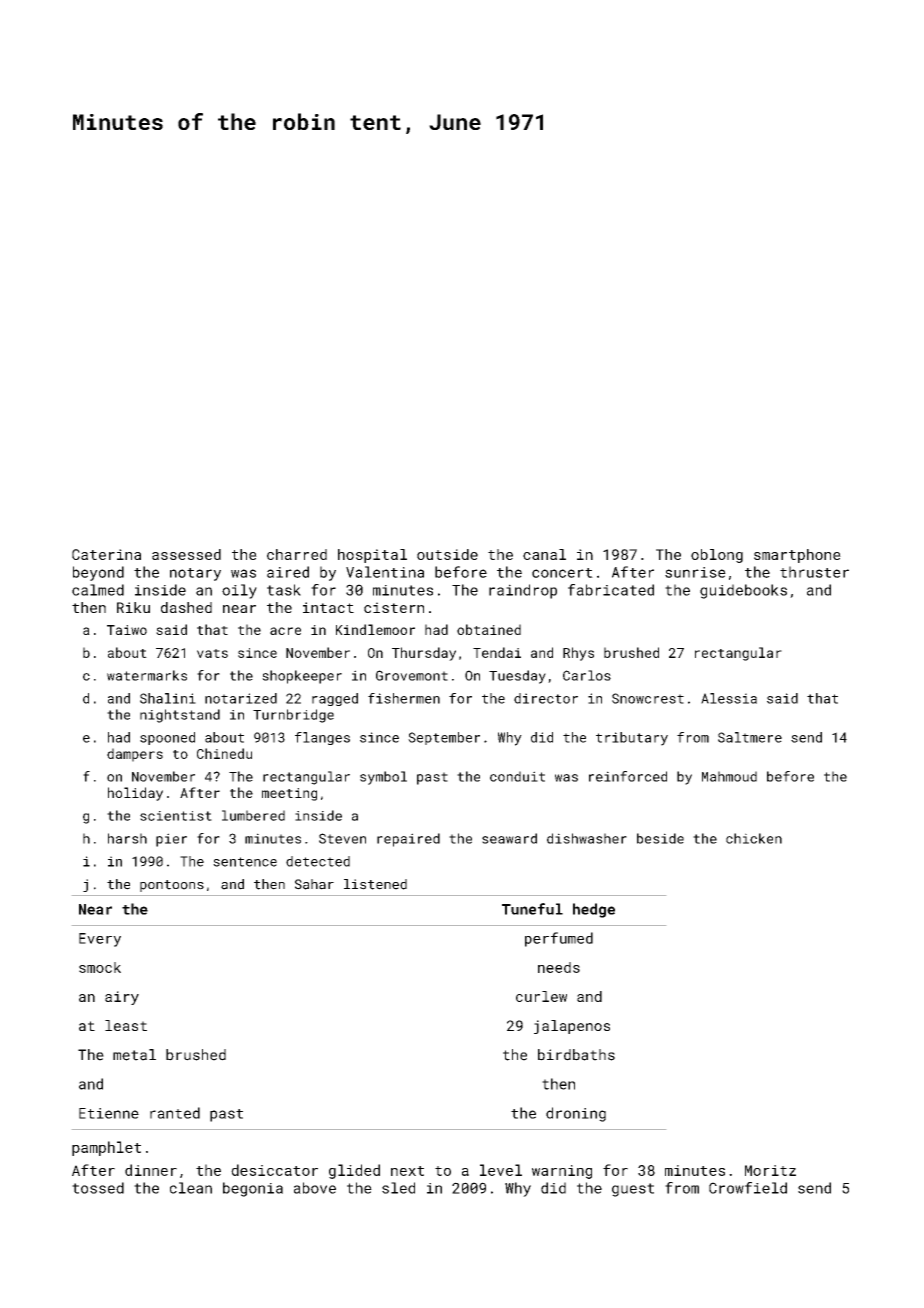 The image size is (924, 1308). What do you see at coordinates (191, 1188) in the document?
I see `clean` at bounding box center [191, 1188].
